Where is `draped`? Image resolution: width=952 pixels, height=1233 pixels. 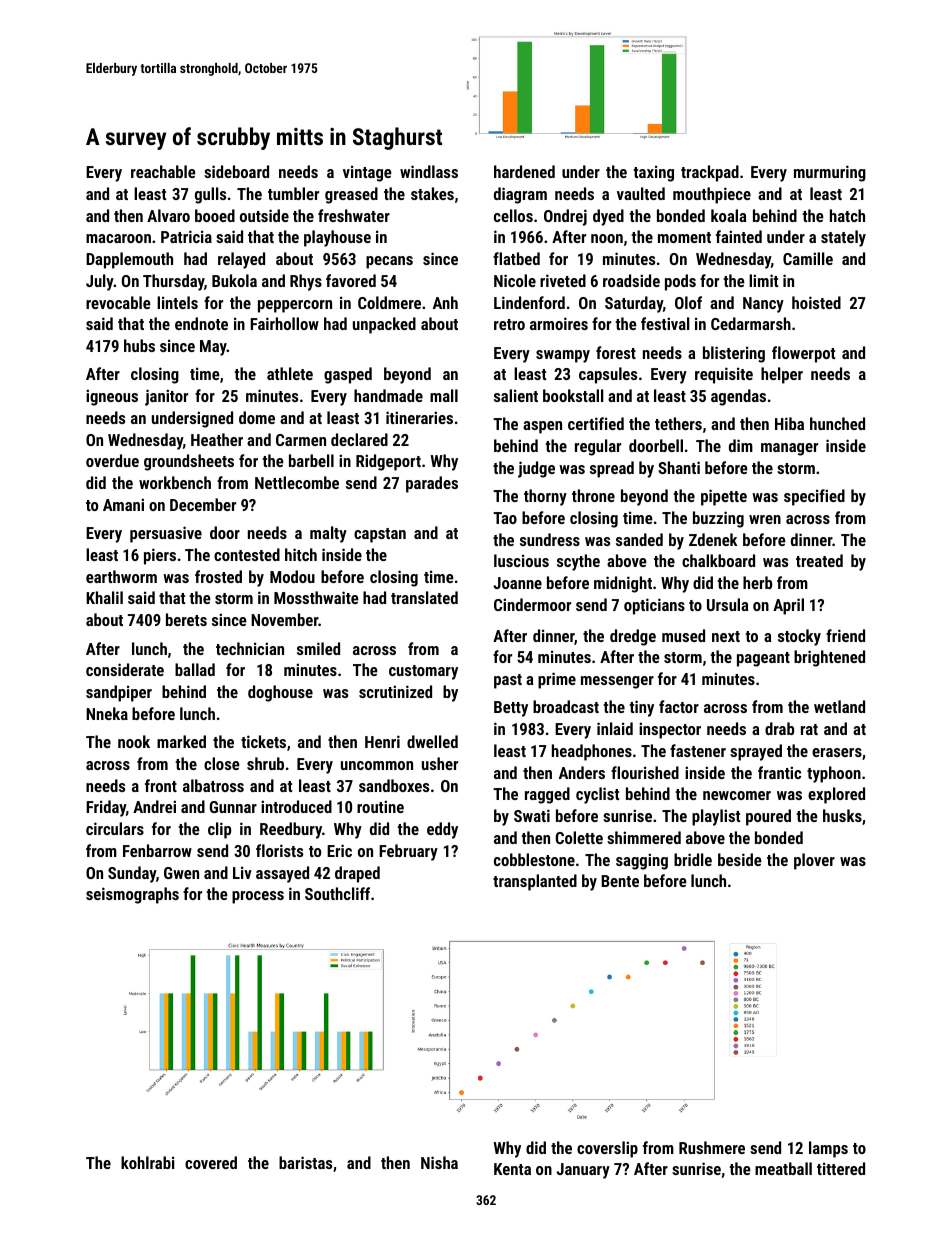
draped is located at coordinates (357, 874).
